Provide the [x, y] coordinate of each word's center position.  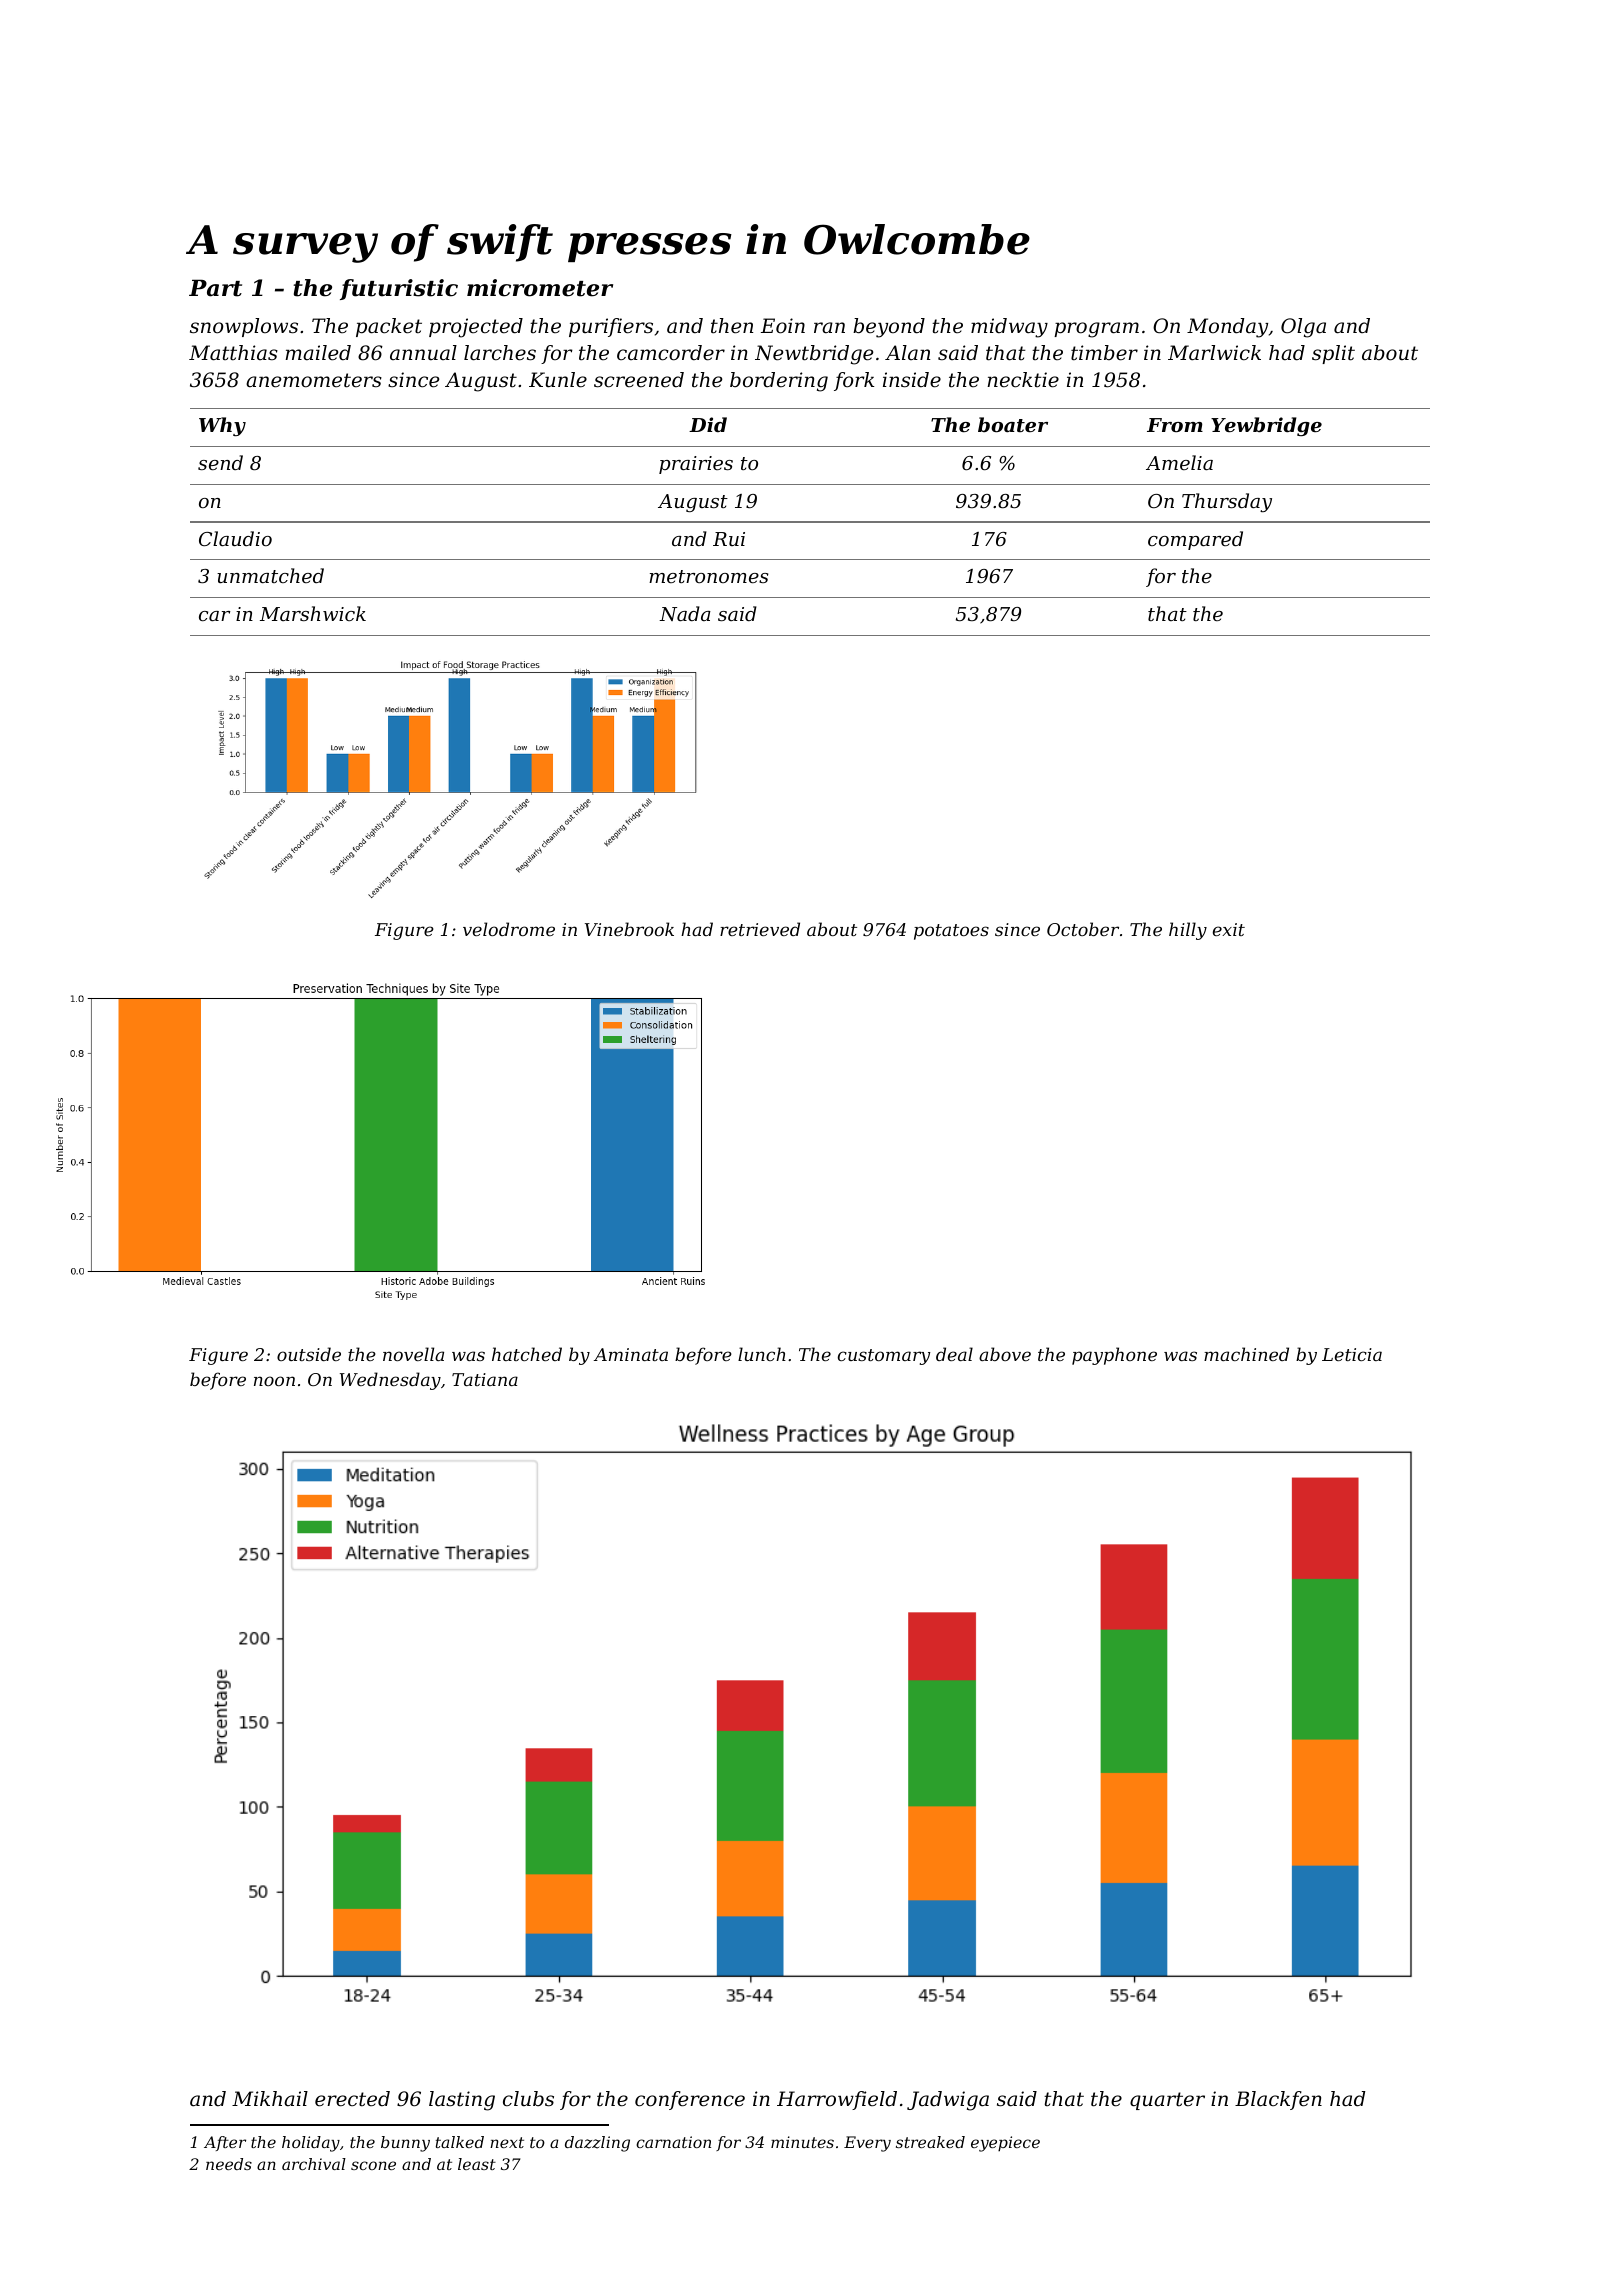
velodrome [509, 929]
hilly [1188, 931]
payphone [1114, 1356]
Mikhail [270, 2098]
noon [274, 1381]
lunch [762, 1354]
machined [1246, 1354]
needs [229, 2164]
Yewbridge [1266, 426]
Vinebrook [629, 929]
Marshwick [313, 613]
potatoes [951, 932]
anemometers [314, 380]
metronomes [708, 576]
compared [1195, 540]
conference [690, 2100]
